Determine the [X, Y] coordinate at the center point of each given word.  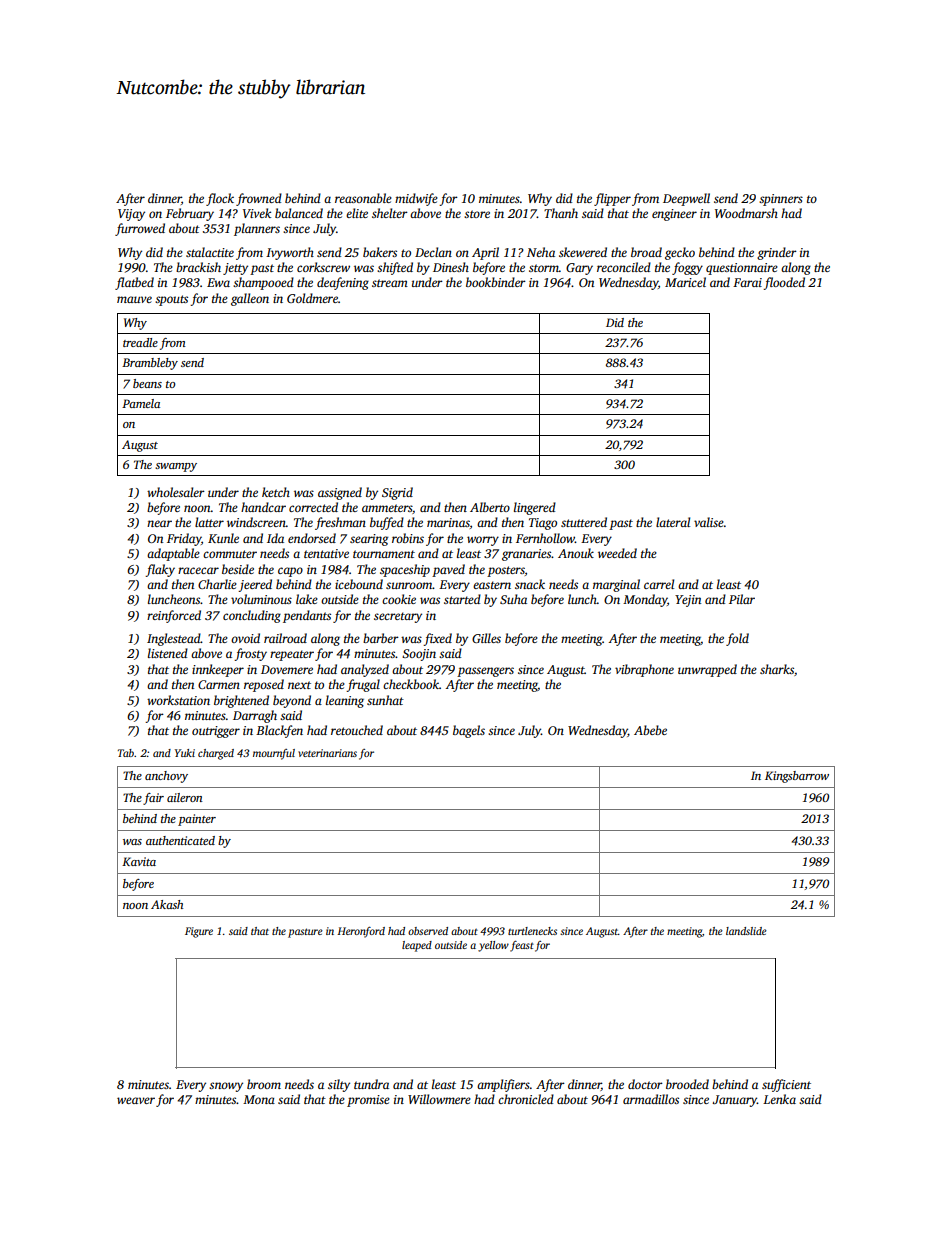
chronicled [526, 1099]
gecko [680, 253]
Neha [541, 252]
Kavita [139, 861]
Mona [259, 1099]
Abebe [650, 730]
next [299, 685]
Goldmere [312, 298]
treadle [140, 342]
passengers [485, 672]
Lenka [779, 1099]
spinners [781, 200]
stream [390, 283]
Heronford [361, 932]
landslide [746, 931]
